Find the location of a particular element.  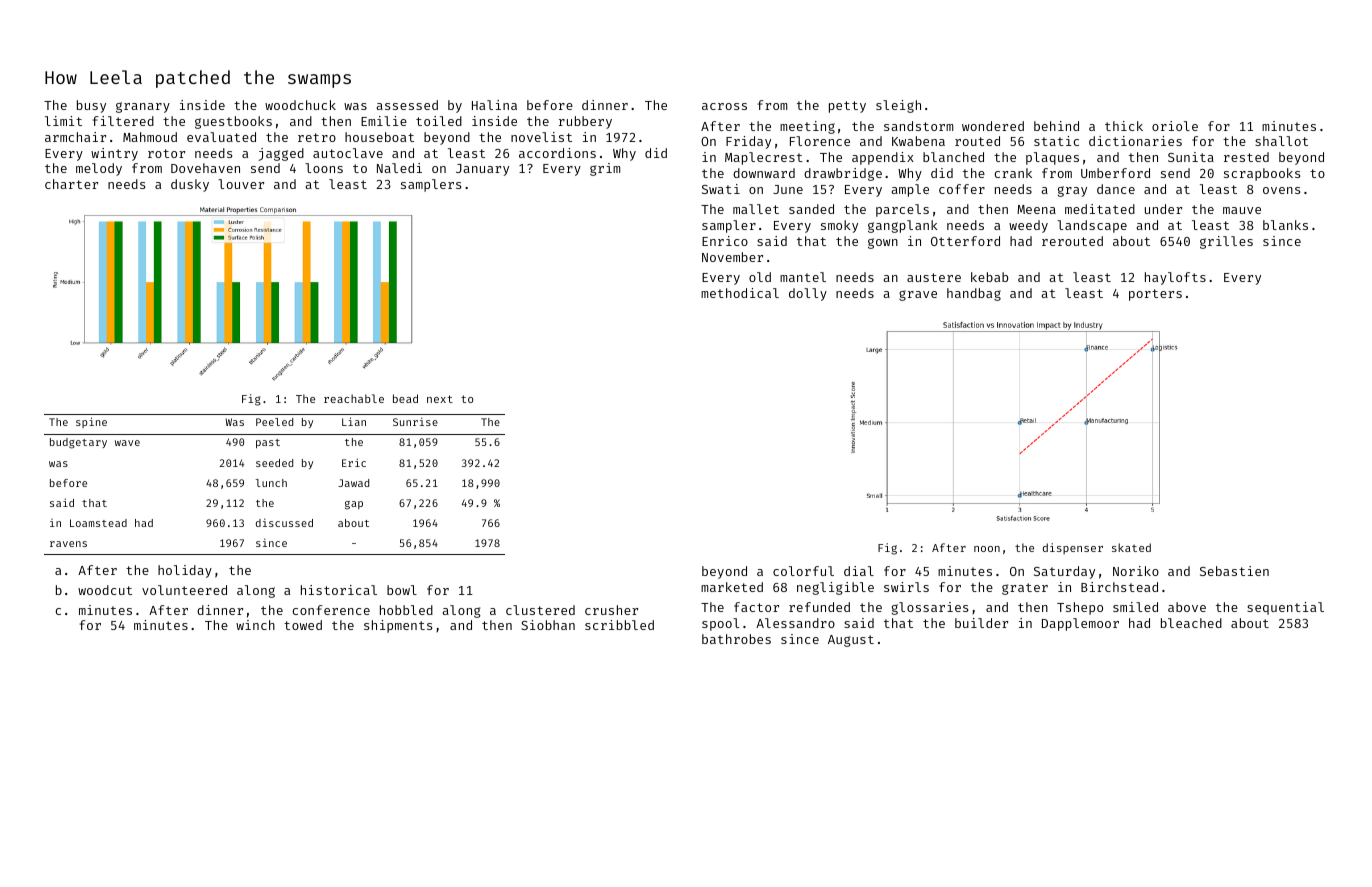

Dapplemoor is located at coordinates (1080, 624).
